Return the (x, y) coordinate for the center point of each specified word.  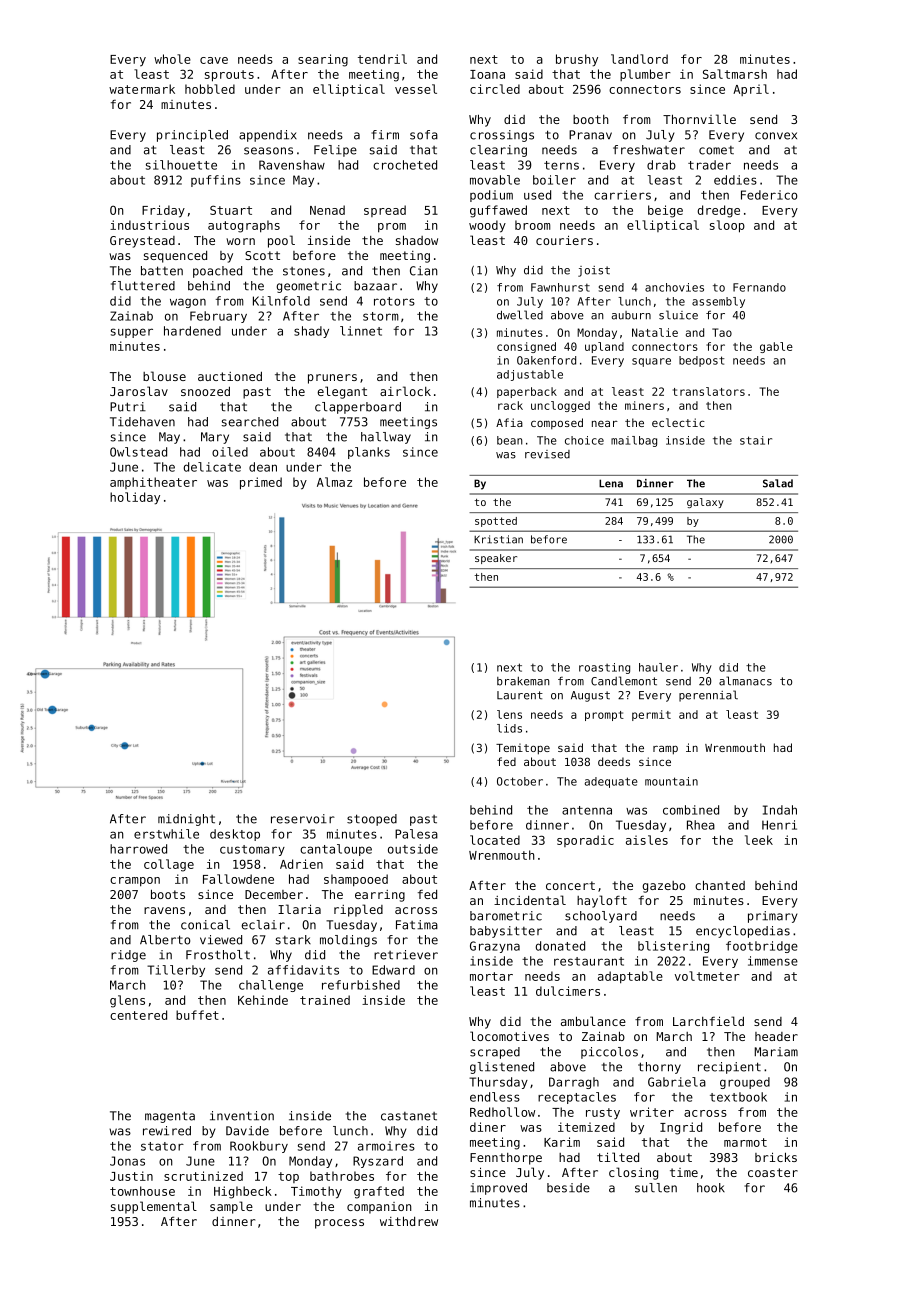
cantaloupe (336, 850)
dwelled (520, 315)
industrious (149, 225)
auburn (631, 315)
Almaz (334, 482)
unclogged (560, 406)
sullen (656, 1188)
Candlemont (624, 681)
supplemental (154, 1207)
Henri (779, 825)
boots (168, 894)
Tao (722, 332)
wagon (188, 303)
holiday (135, 498)
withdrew (409, 1221)
